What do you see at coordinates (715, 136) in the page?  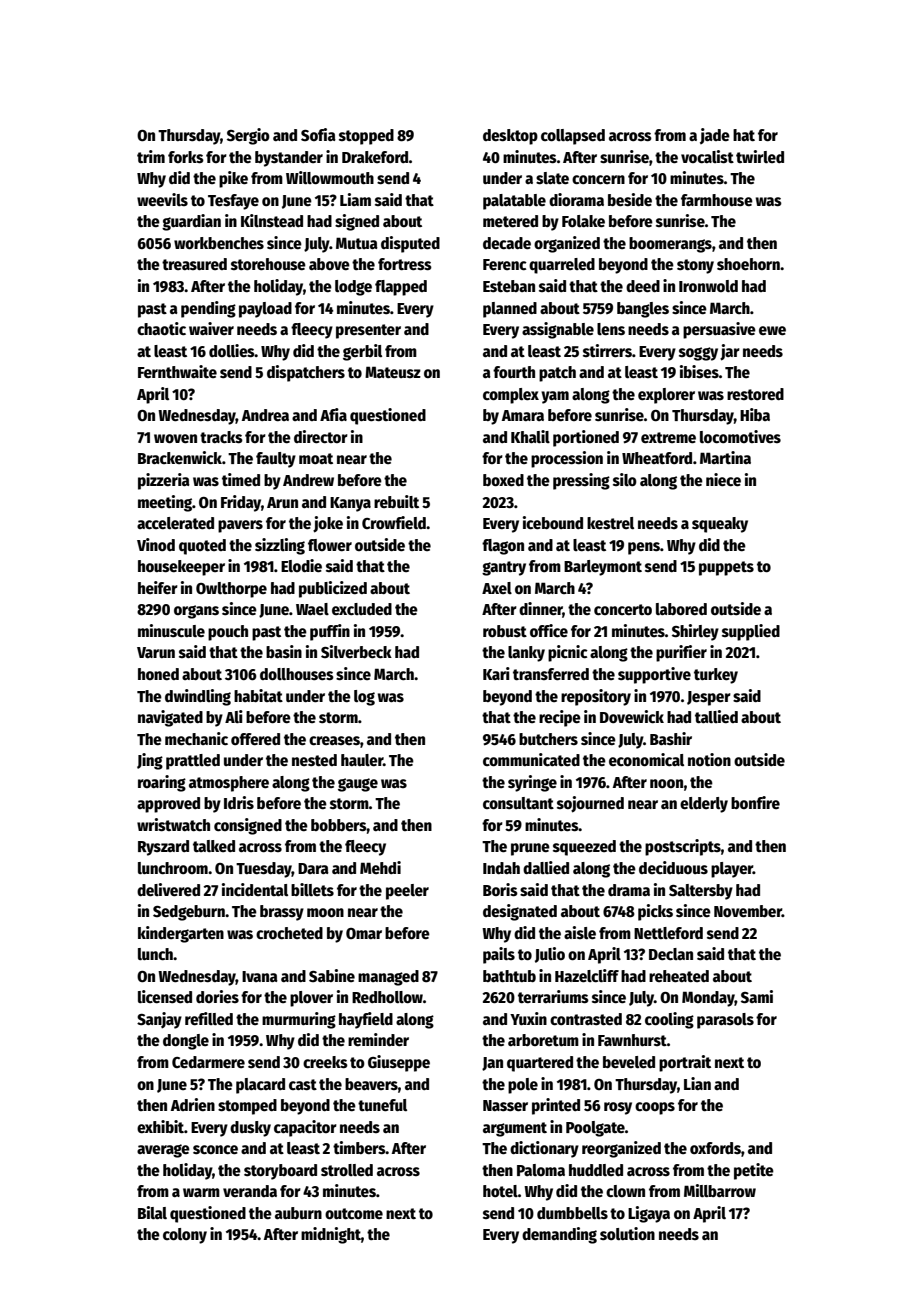 I see `jade` at bounding box center [715, 136].
